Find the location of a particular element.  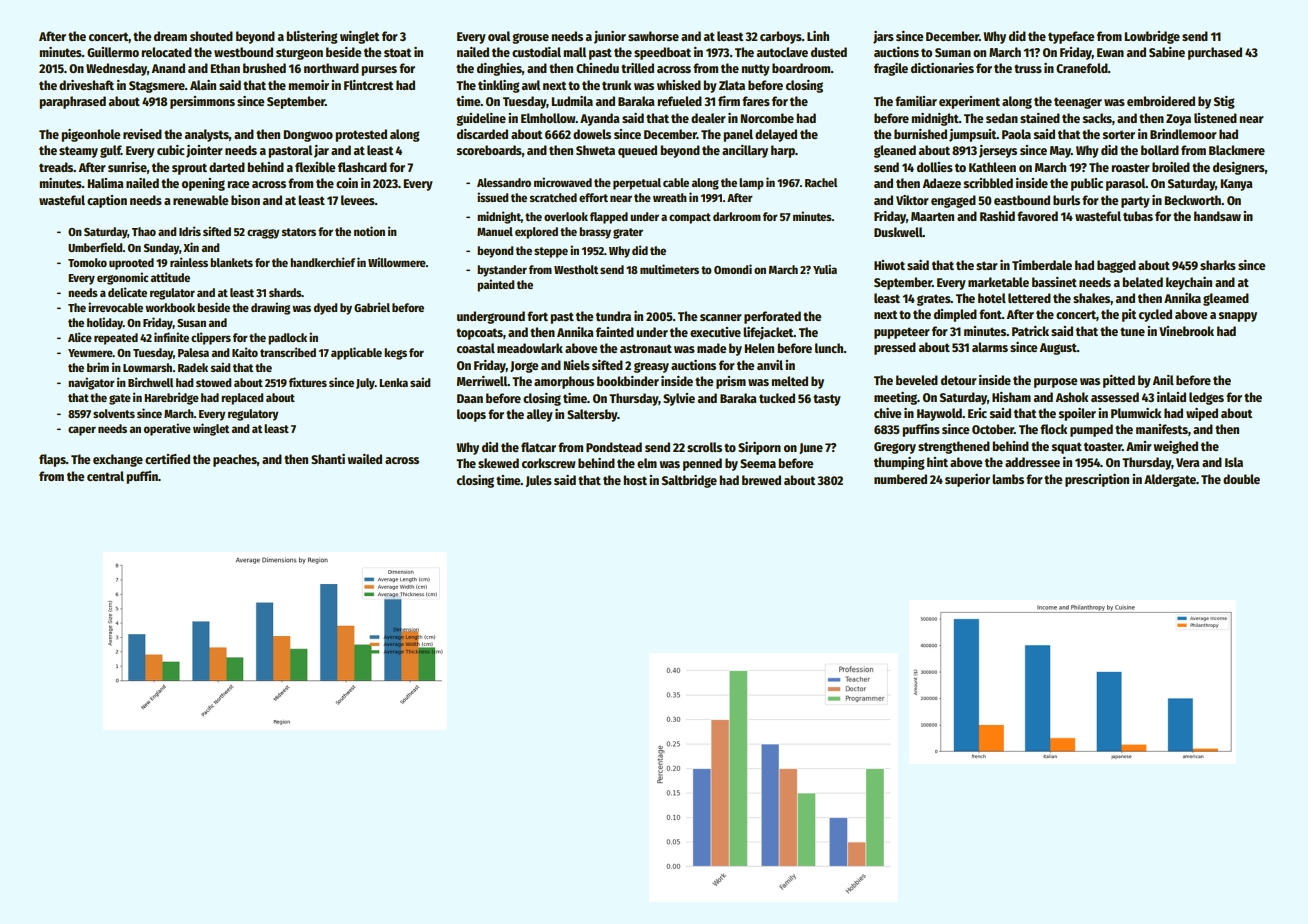

marketable is located at coordinates (998, 282).
